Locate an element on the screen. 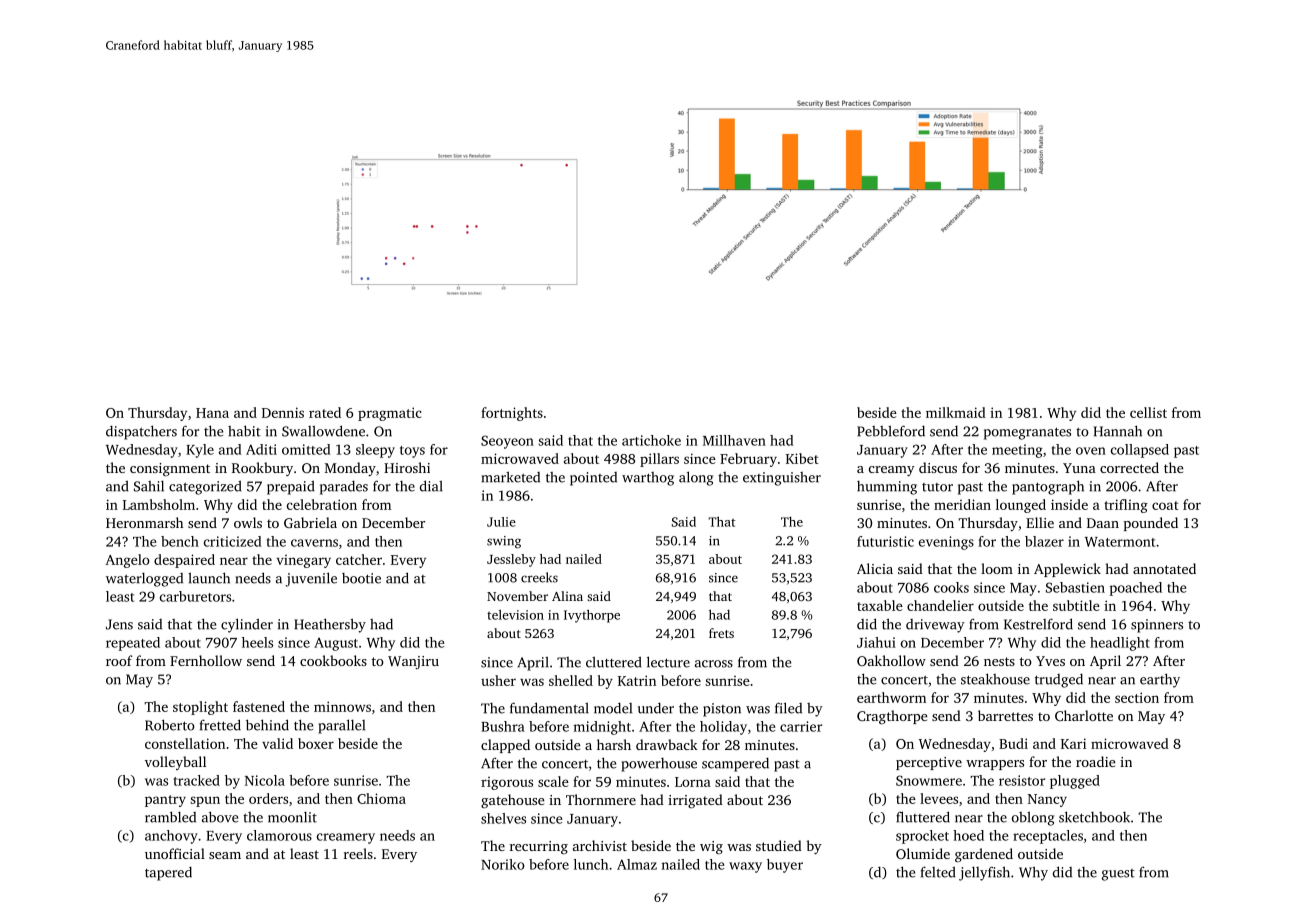 This screenshot has width=1308, height=924. Katrin is located at coordinates (637, 680).
